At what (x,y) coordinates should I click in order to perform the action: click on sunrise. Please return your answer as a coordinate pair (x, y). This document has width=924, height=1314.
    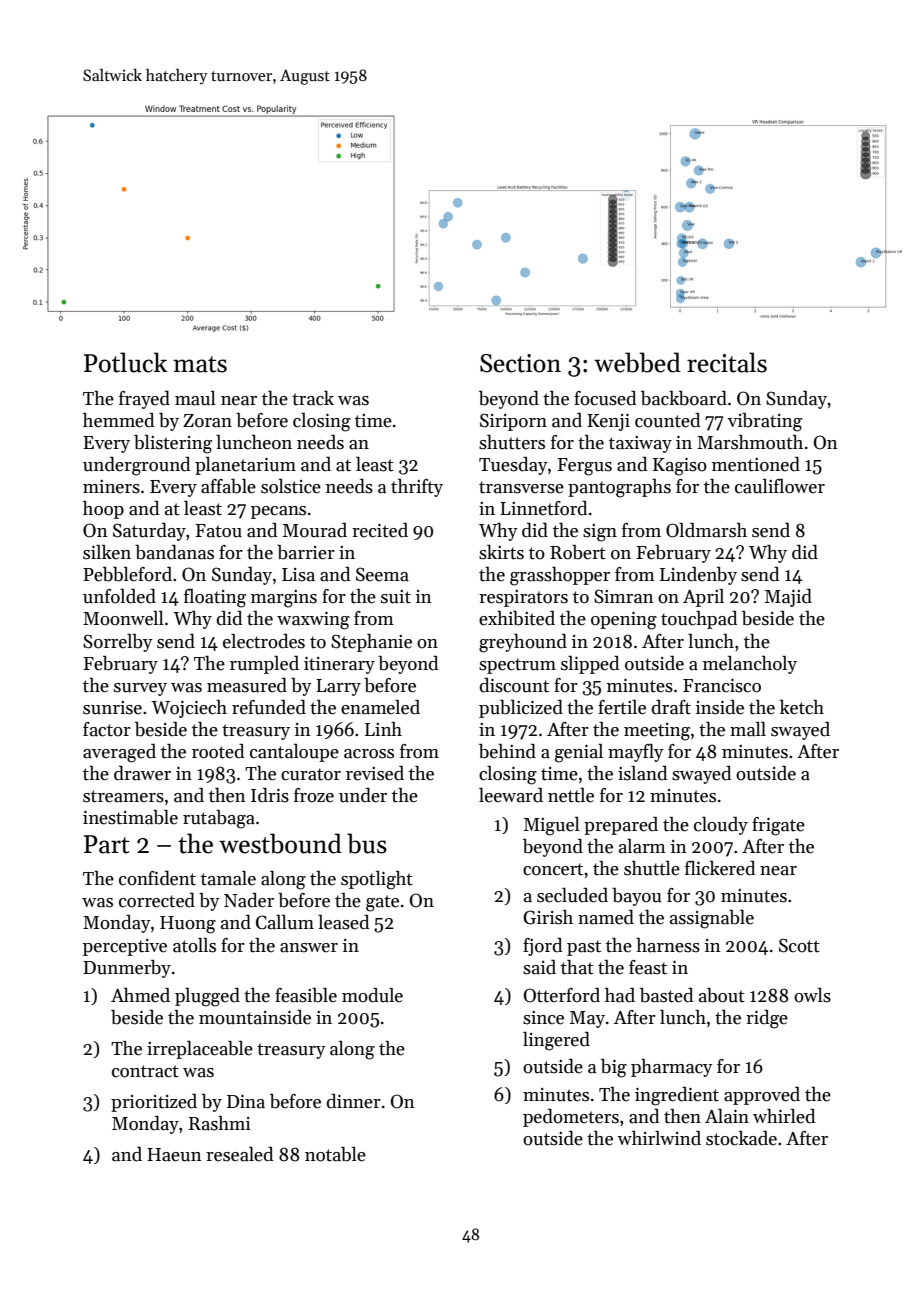
    Looking at the image, I should click on (112, 708).
